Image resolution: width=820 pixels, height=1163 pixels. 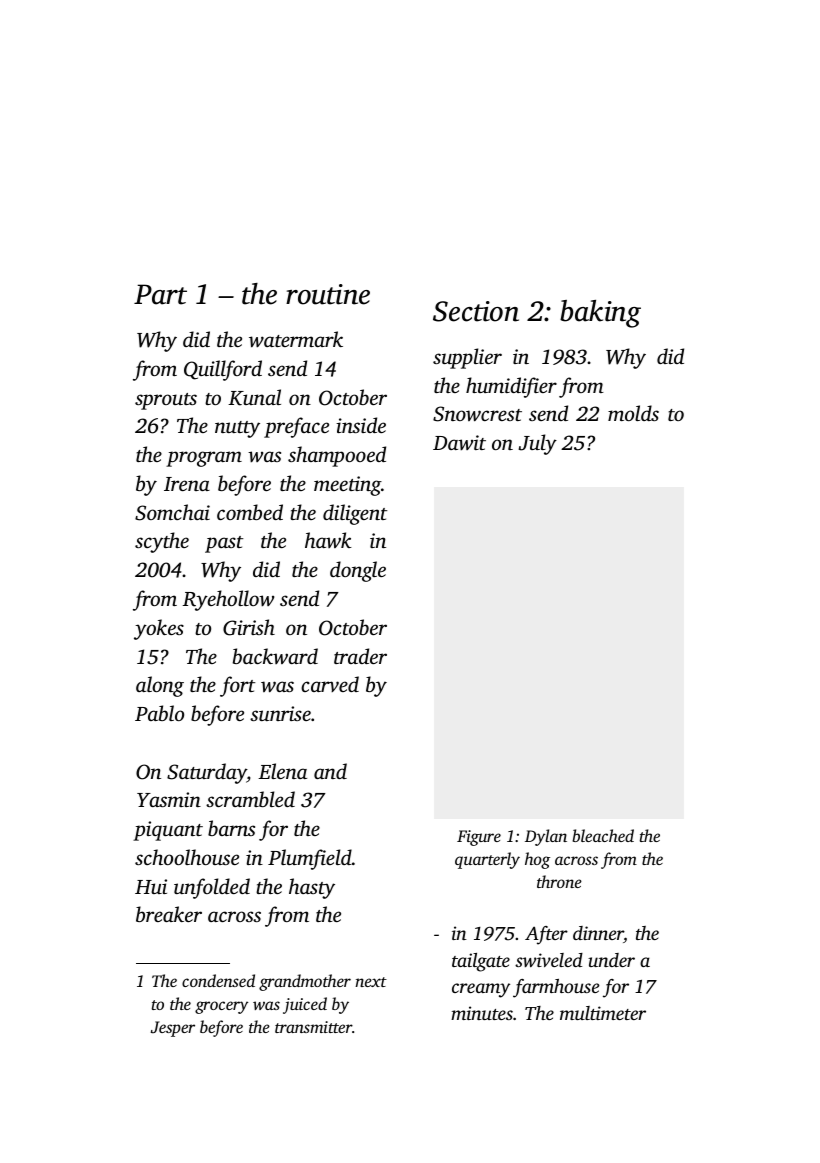 I want to click on Part, so click(x=160, y=294).
